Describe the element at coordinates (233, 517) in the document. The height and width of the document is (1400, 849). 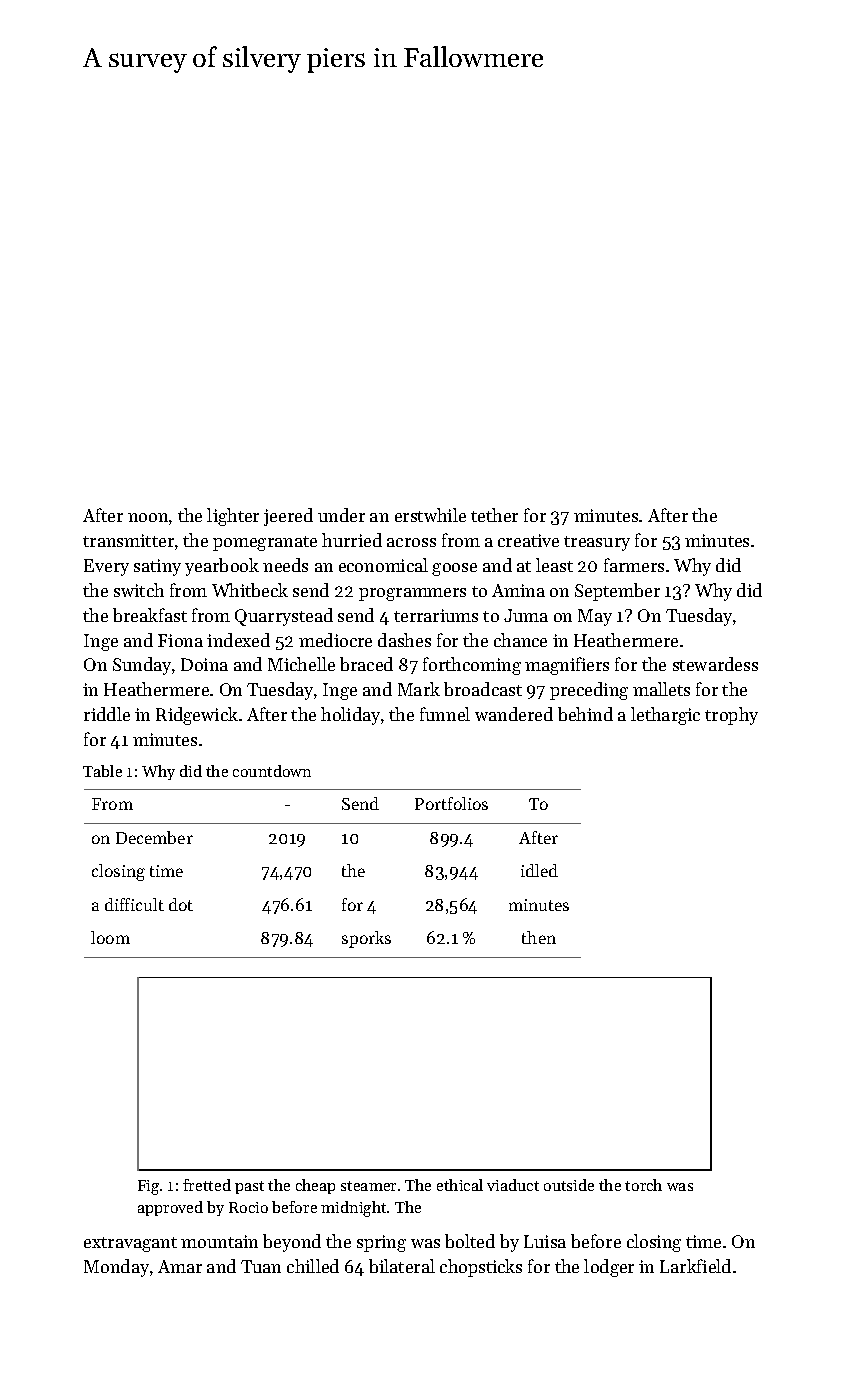
I see `lighter` at that location.
